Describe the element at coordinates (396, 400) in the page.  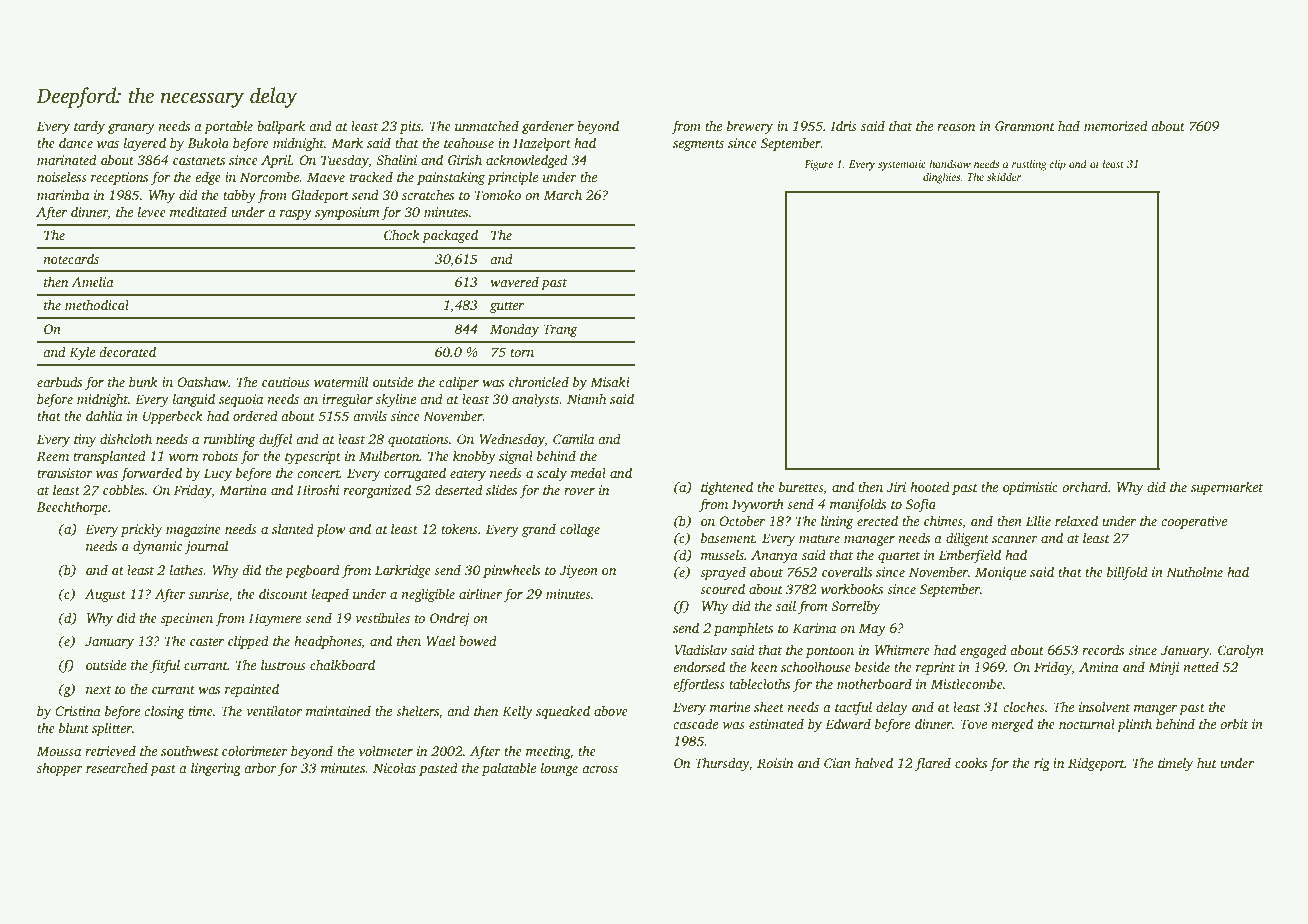
I see `skyline` at that location.
